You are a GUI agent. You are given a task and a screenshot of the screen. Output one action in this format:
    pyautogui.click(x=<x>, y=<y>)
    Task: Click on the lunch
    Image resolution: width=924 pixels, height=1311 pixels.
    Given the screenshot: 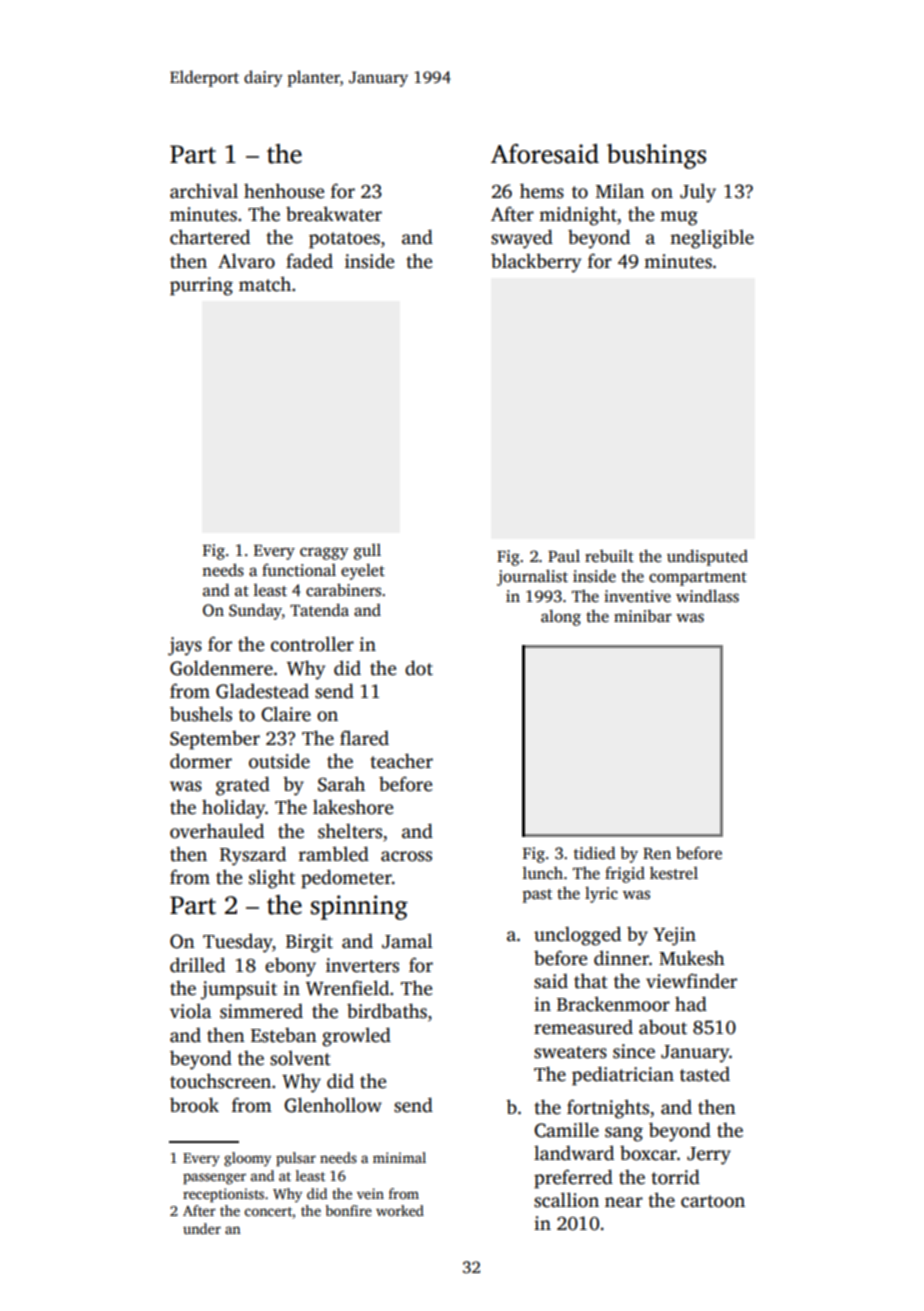 What is the action you would take?
    pyautogui.click(x=543, y=873)
